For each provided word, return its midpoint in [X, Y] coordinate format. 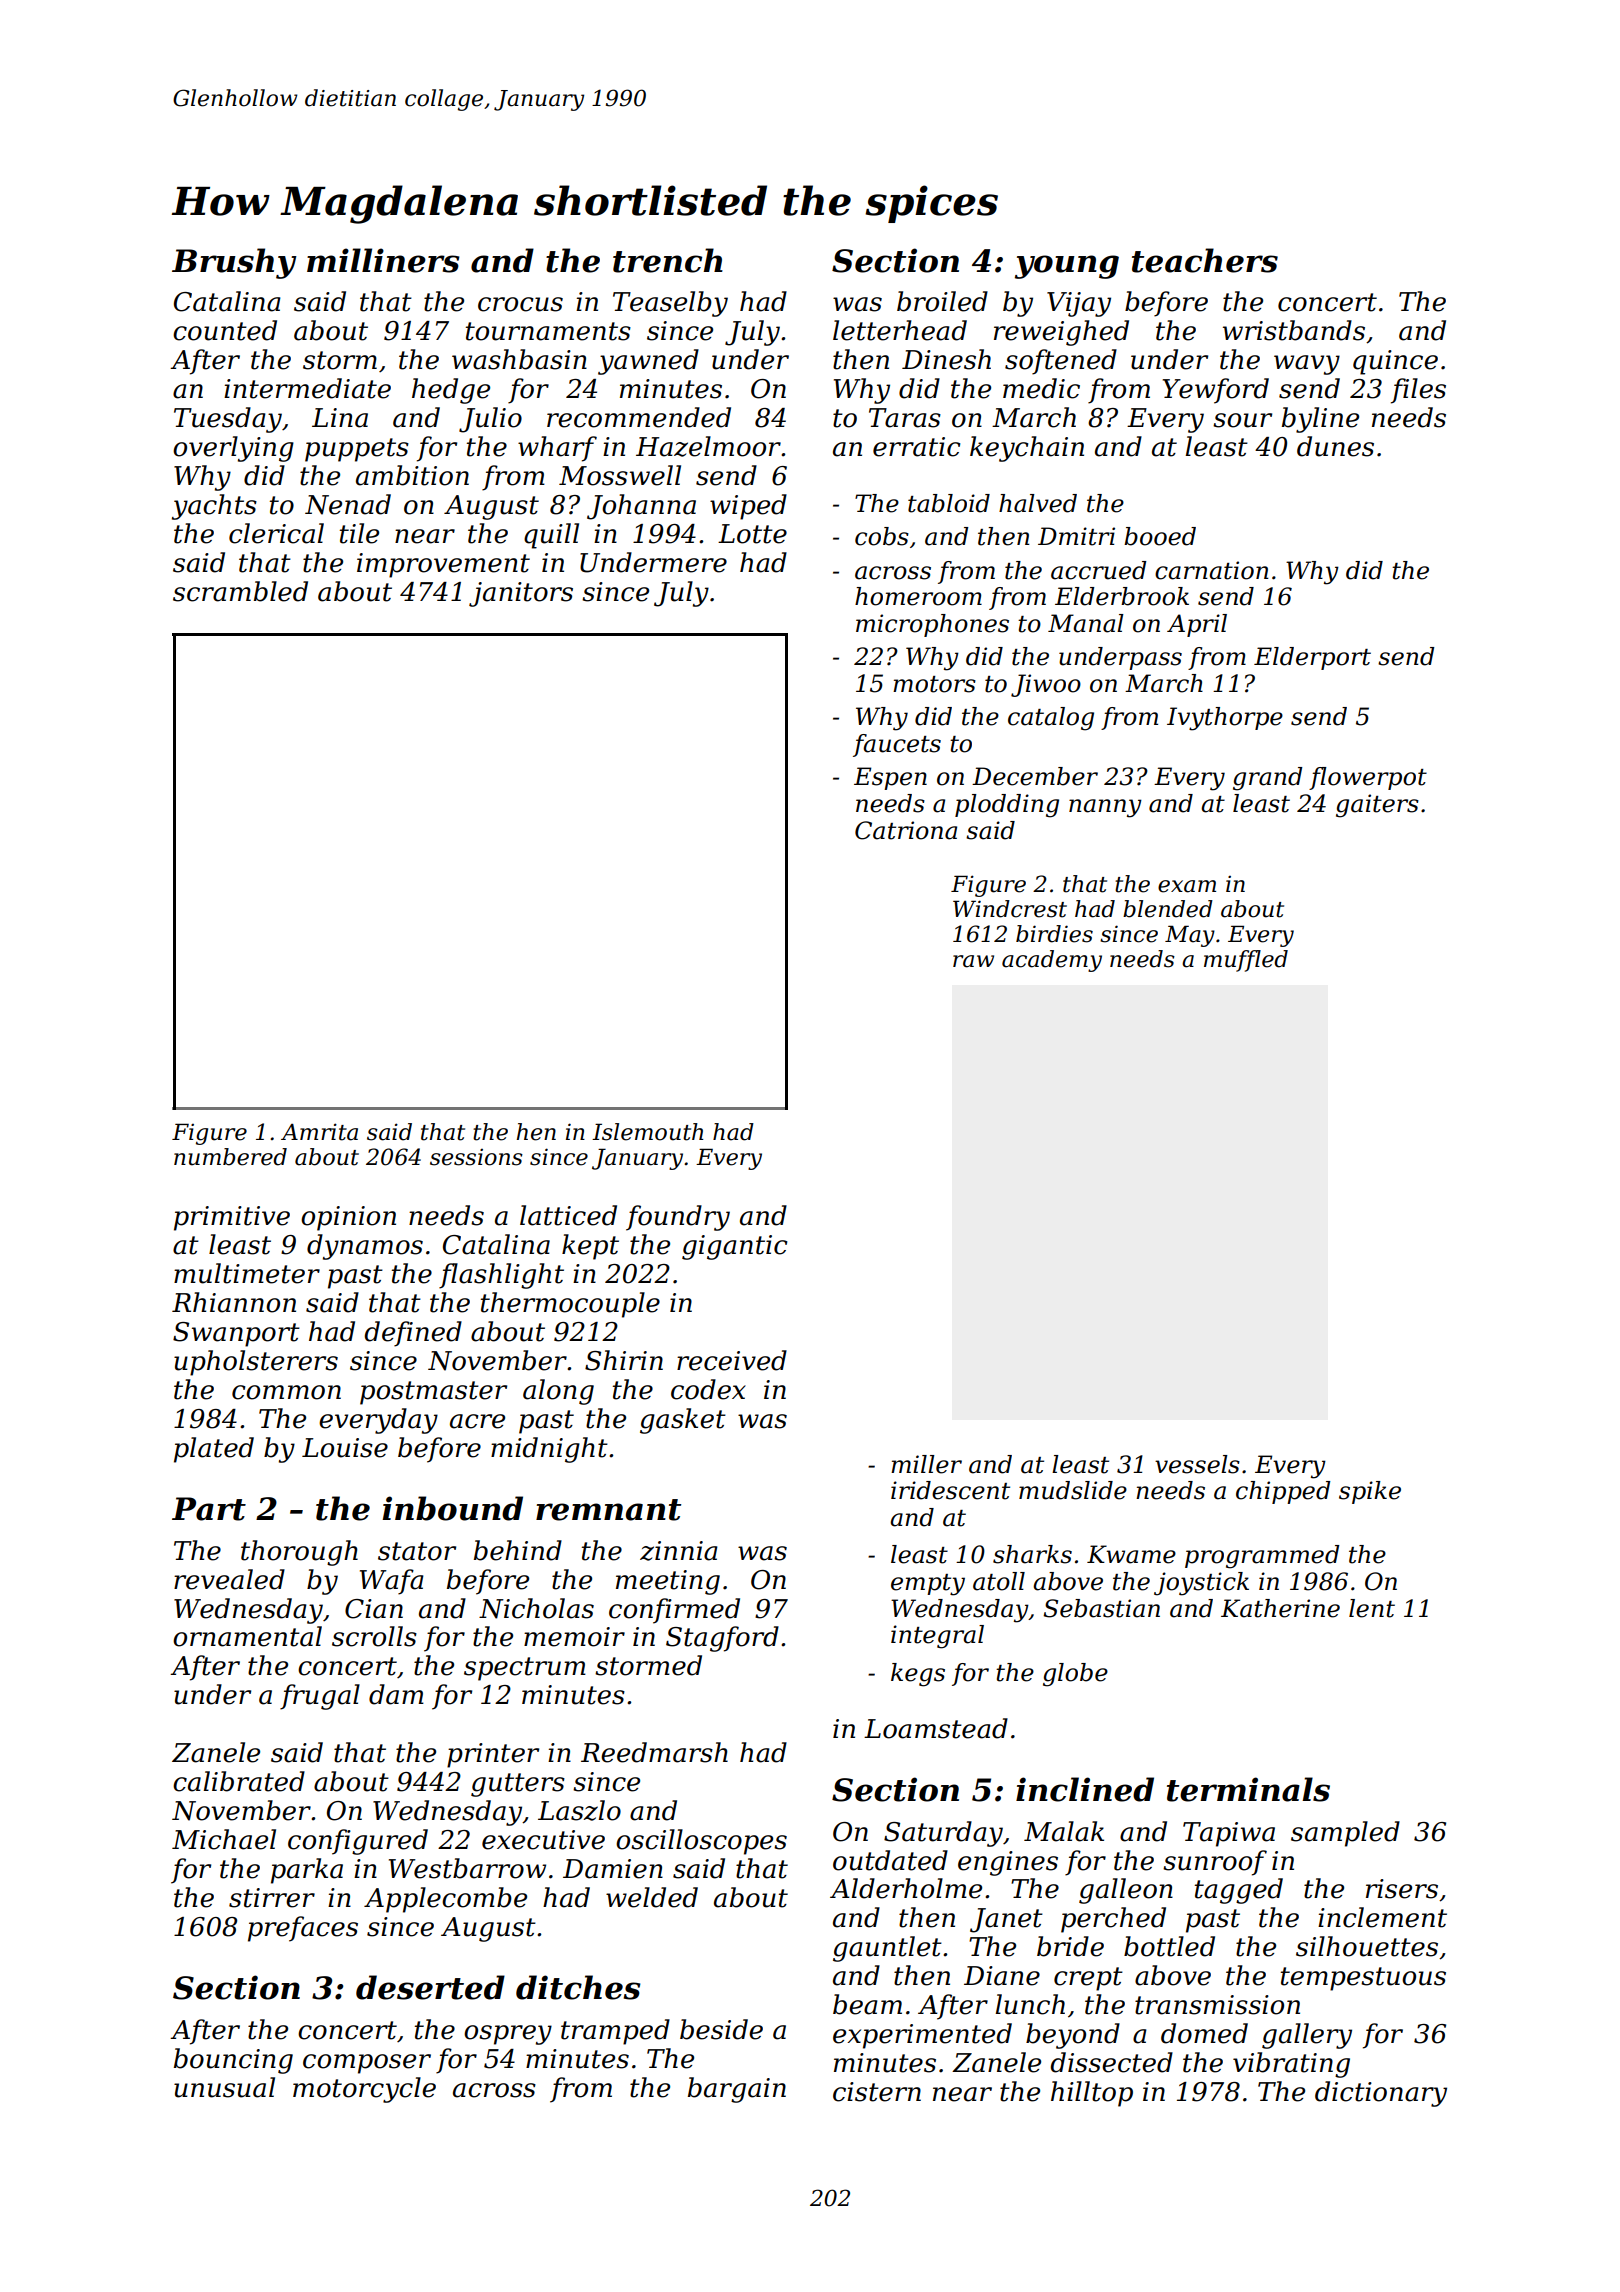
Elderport [1312, 658]
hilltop [1092, 2094]
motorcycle [364, 2090]
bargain [737, 2090]
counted [225, 330]
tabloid [949, 503]
